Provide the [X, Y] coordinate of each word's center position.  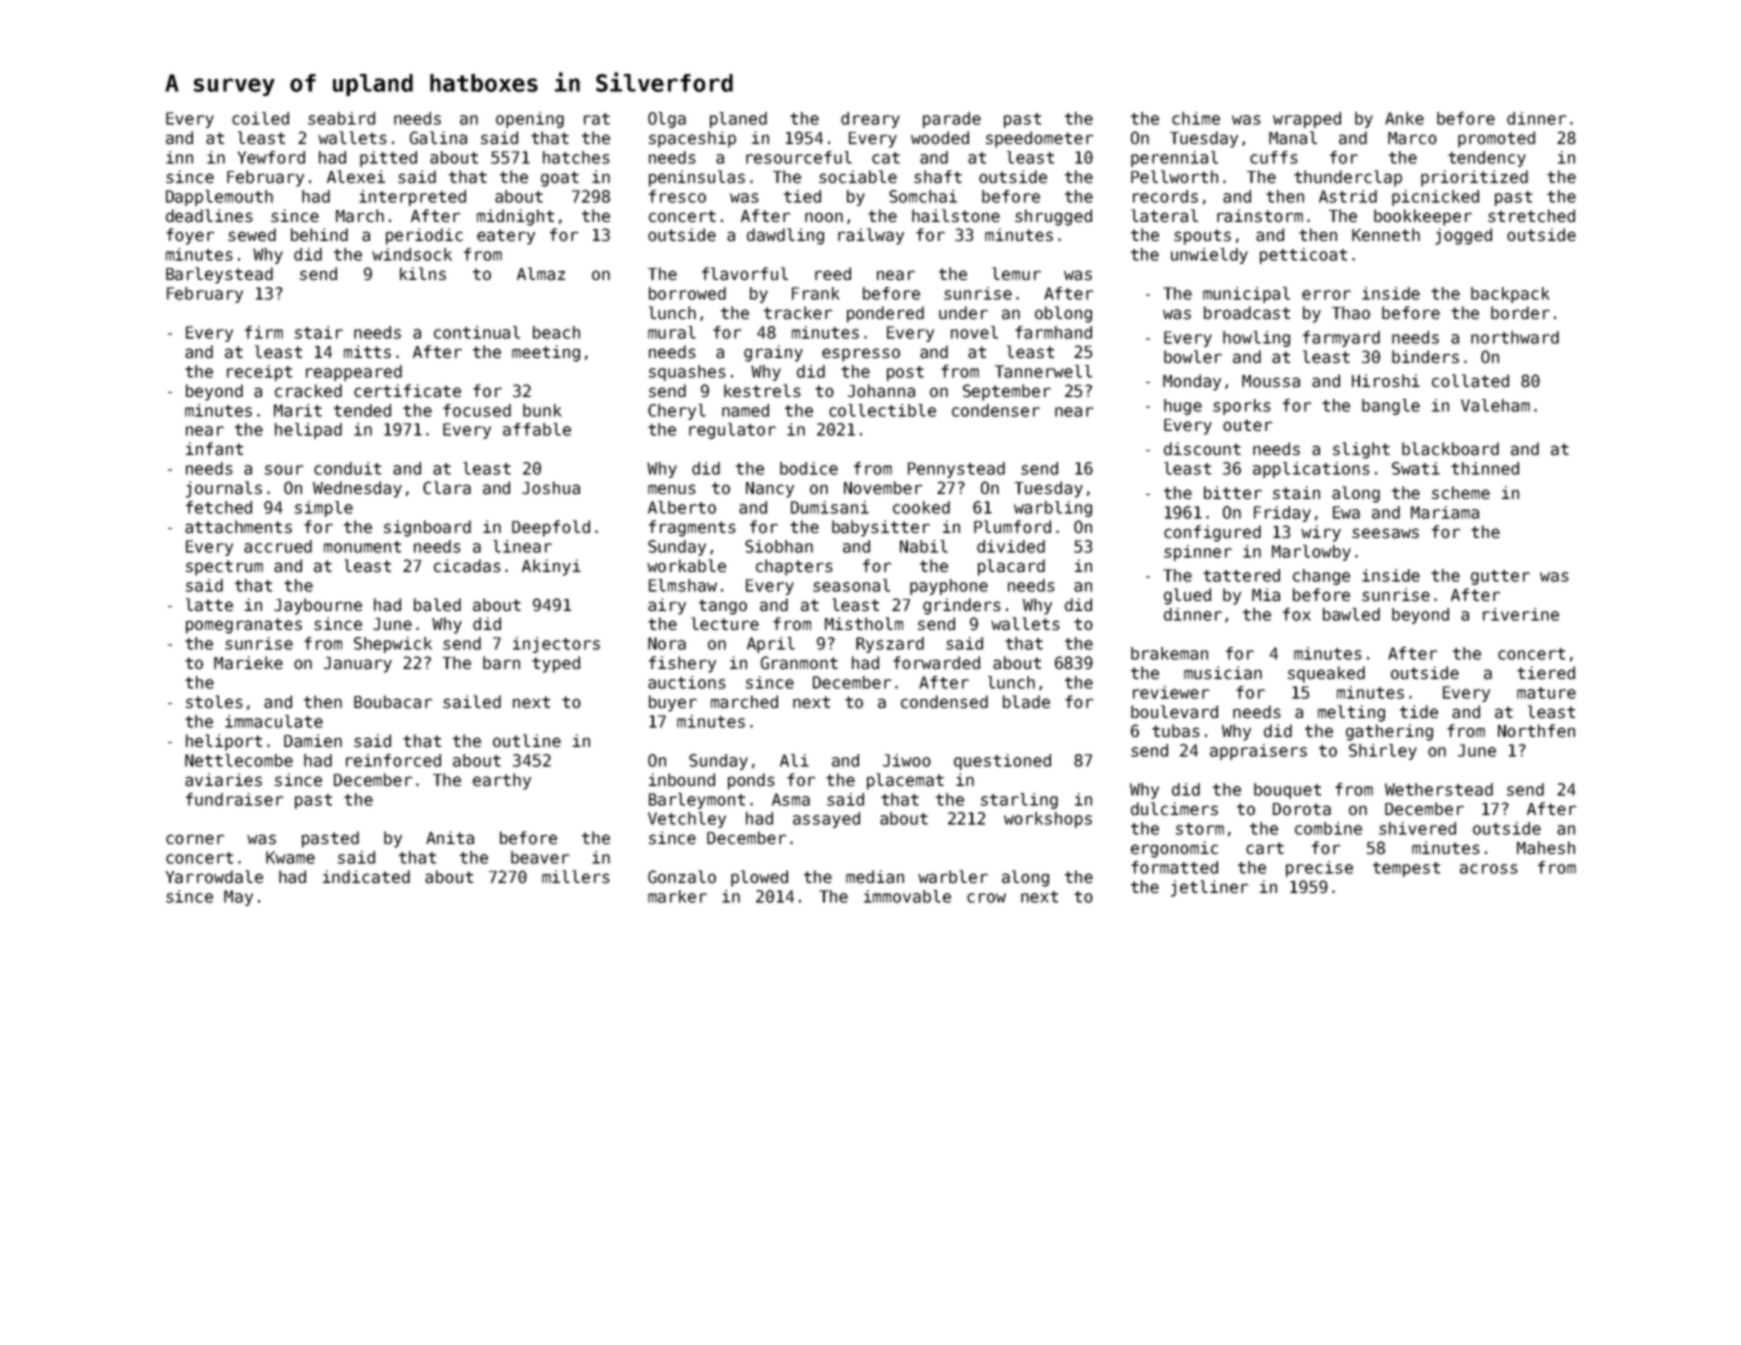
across [1489, 869]
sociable [858, 177]
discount [1202, 449]
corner [195, 839]
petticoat [1303, 256]
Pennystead [956, 470]
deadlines [209, 216]
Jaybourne [318, 606]
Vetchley [687, 820]
